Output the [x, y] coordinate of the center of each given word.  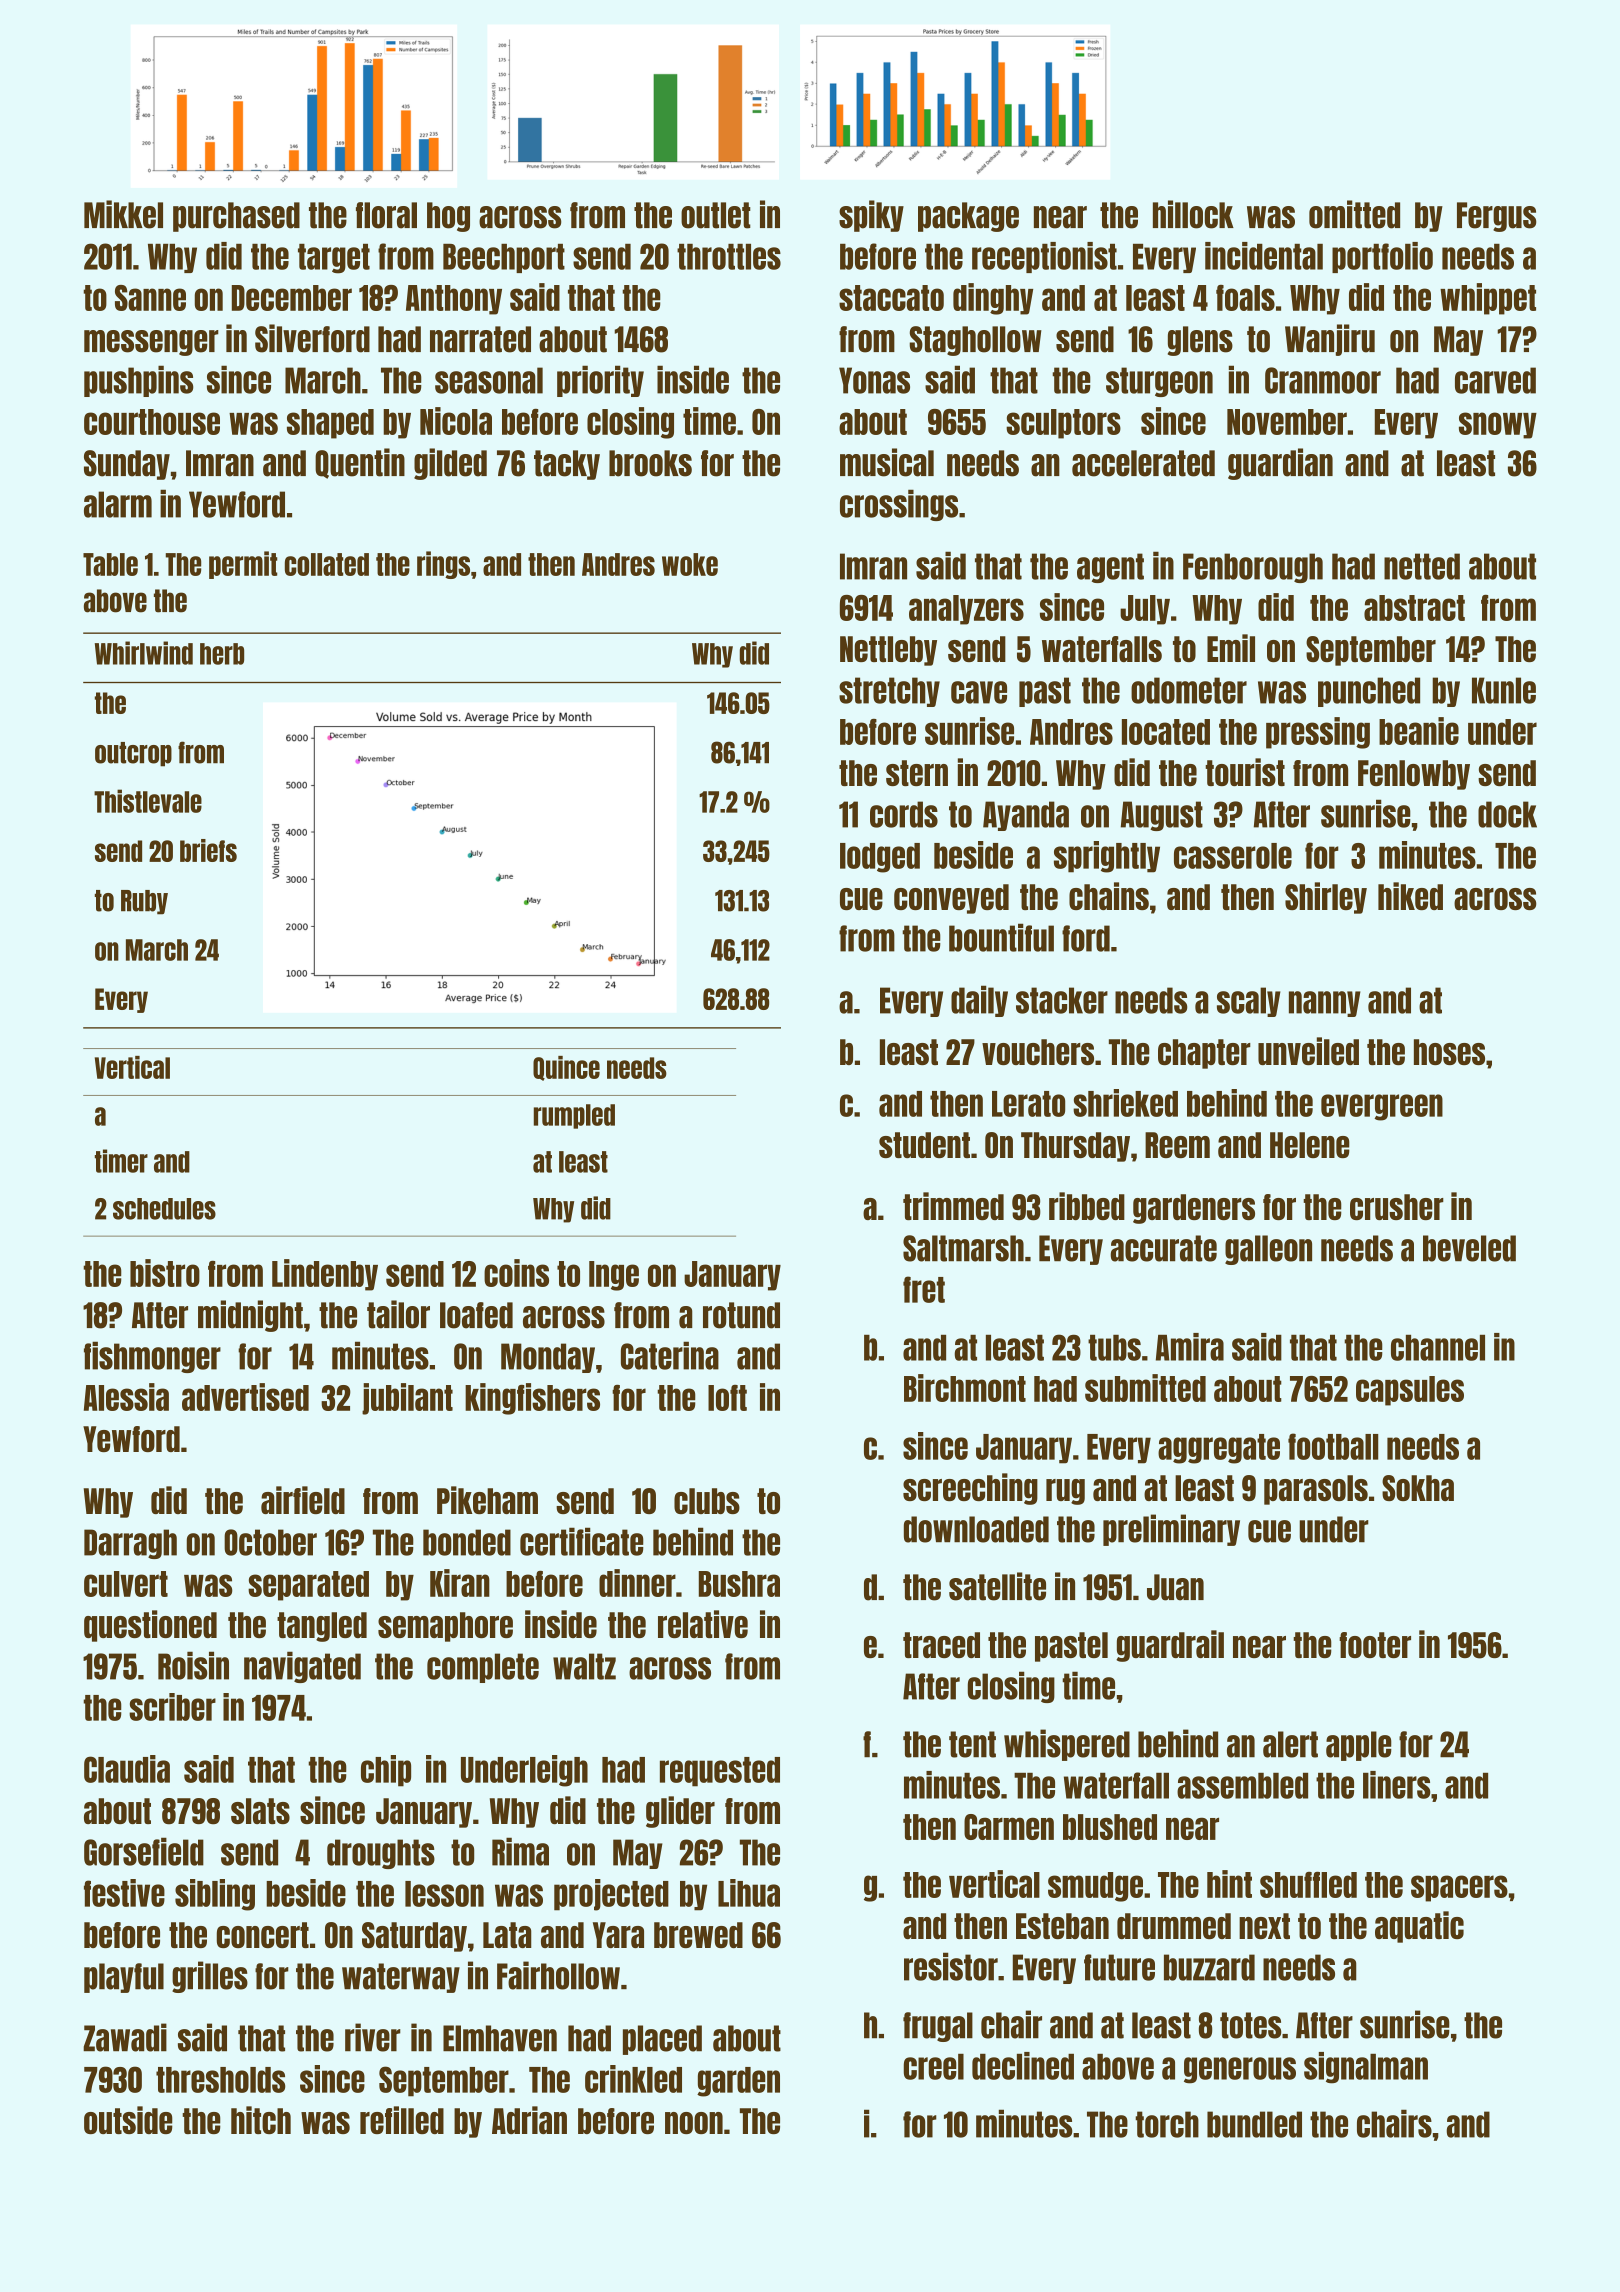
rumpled [574, 1116]
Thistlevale [148, 801]
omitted [1354, 214]
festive [124, 1893]
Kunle [1504, 690]
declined [1023, 2066]
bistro [165, 1273]
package [968, 217]
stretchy [889, 692]
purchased [236, 217]
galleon [1268, 1250]
